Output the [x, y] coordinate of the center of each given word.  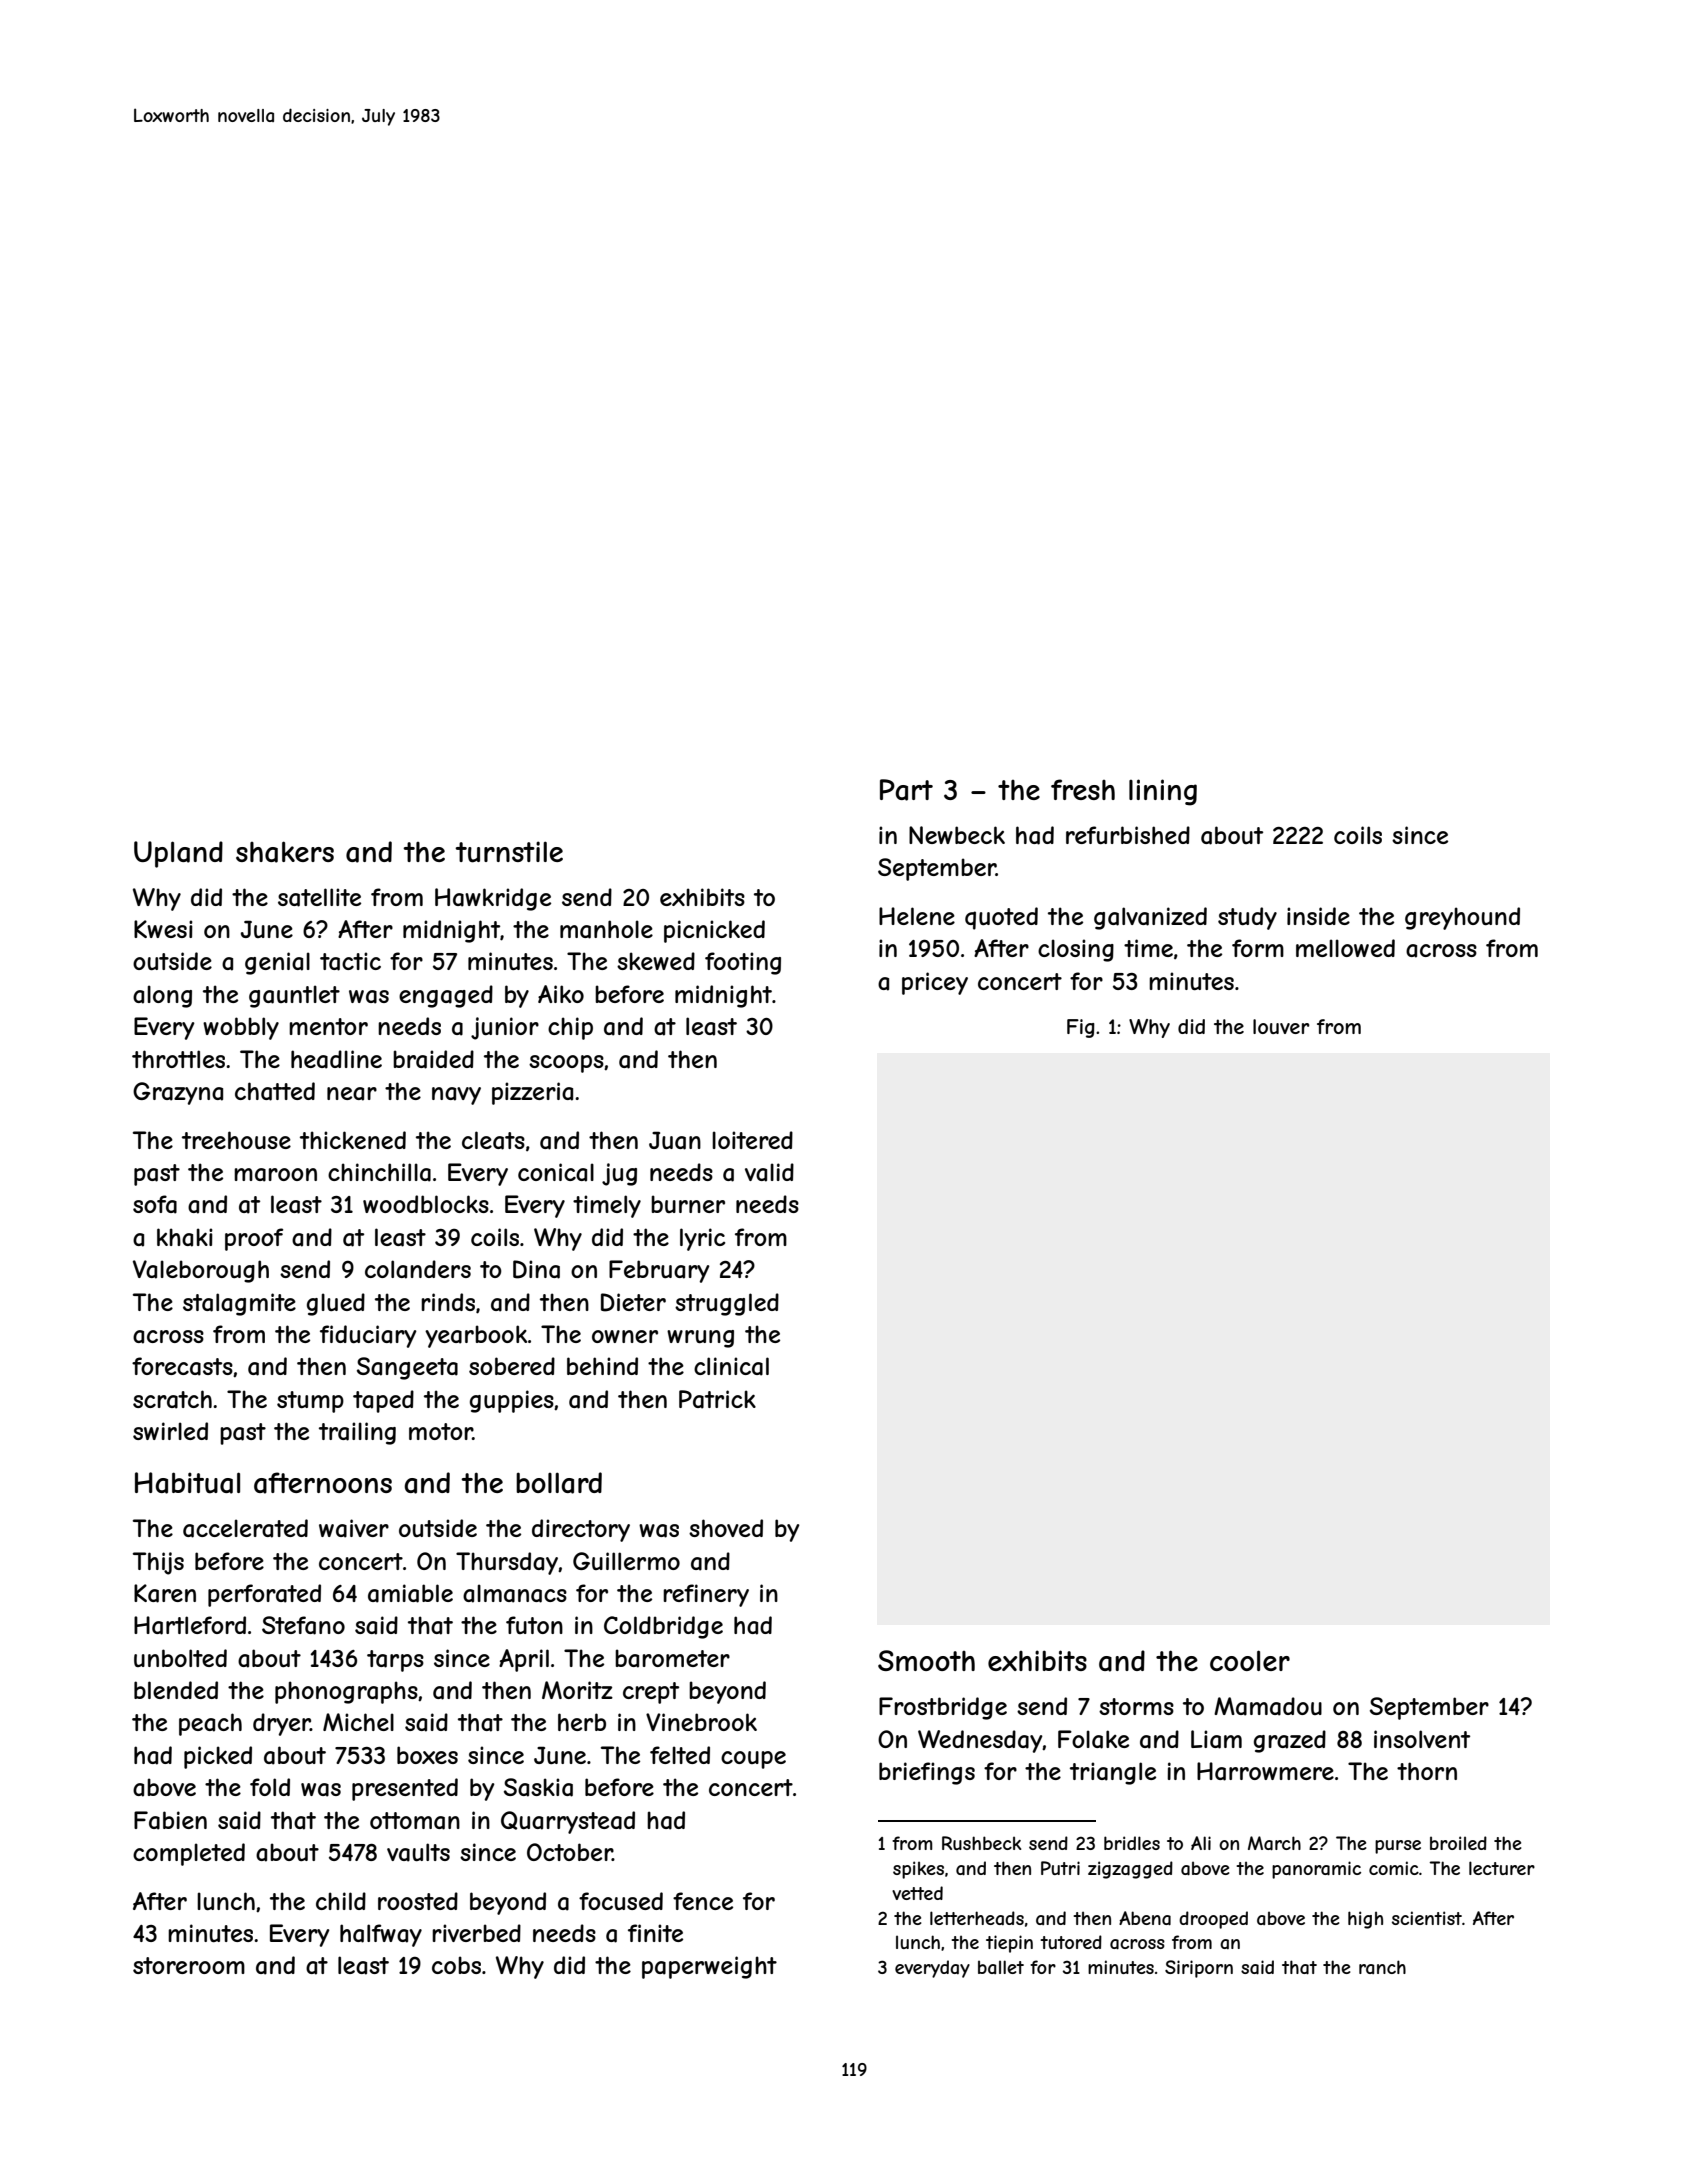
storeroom [189, 1965]
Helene [917, 916]
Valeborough [201, 1271]
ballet [1001, 1967]
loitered [752, 1140]
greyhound [1462, 918]
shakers [285, 852]
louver [1281, 1026]
